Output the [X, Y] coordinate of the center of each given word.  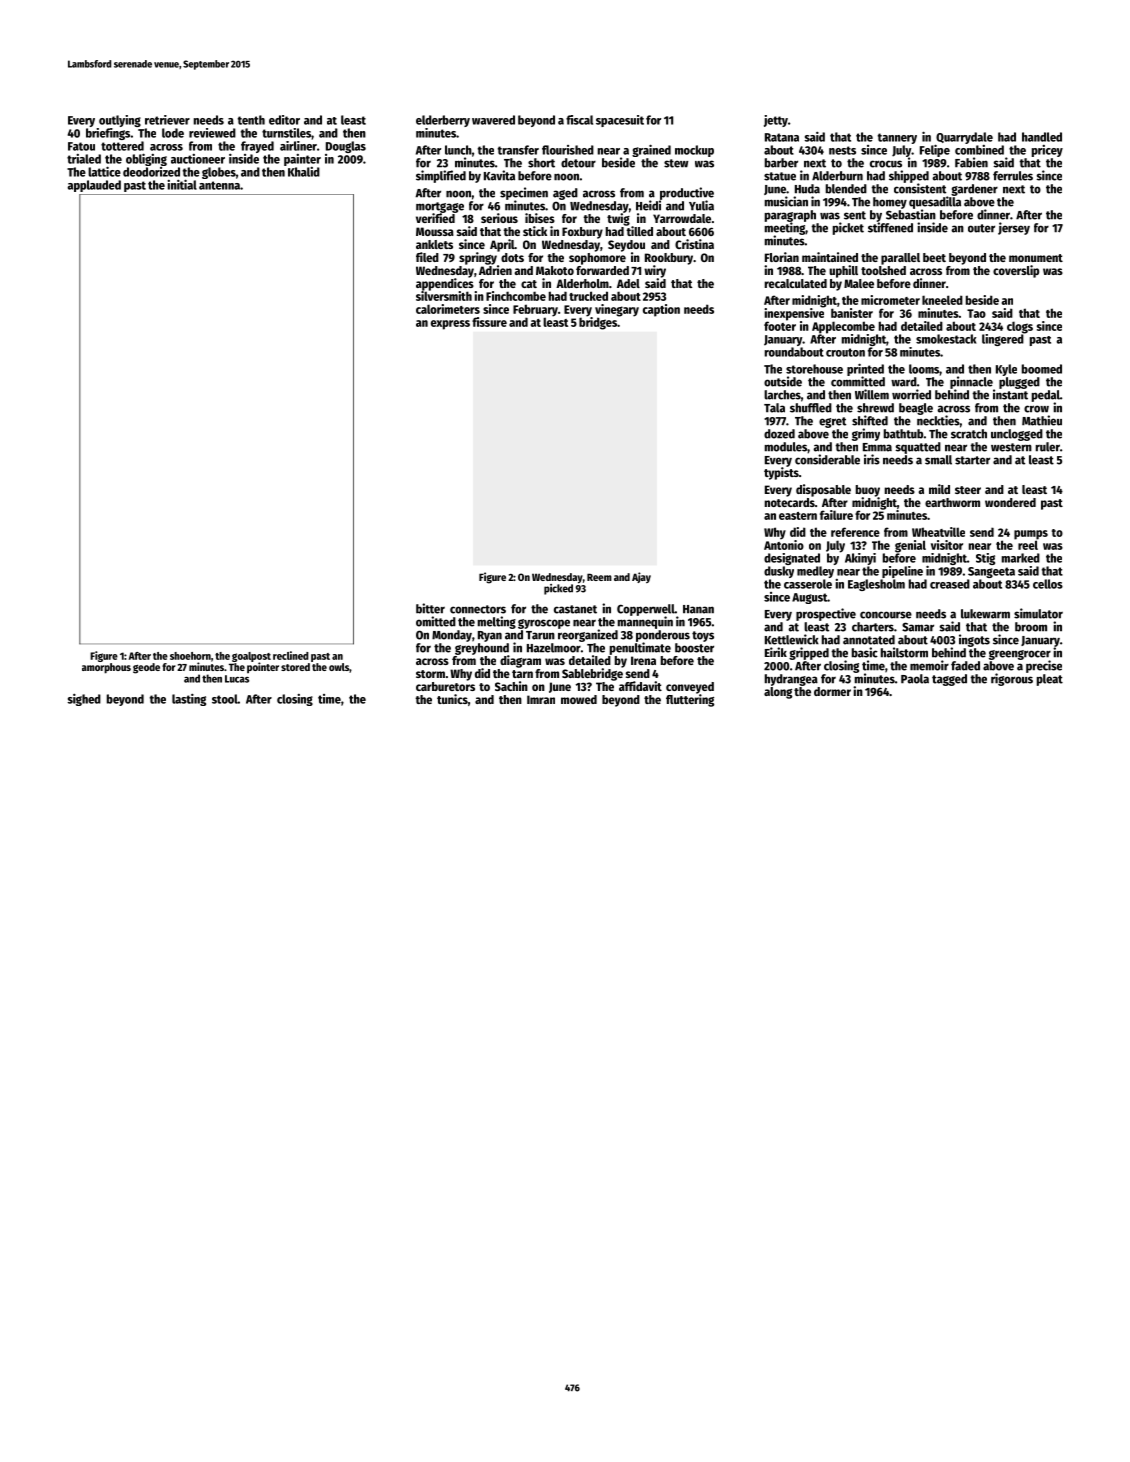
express [450, 325]
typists [781, 473]
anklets [434, 244]
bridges [598, 323]
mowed [579, 699]
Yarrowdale [682, 218]
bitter [430, 608]
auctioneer [198, 159]
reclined [291, 655]
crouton [845, 352]
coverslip [1016, 271]
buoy [868, 491]
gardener [974, 190]
